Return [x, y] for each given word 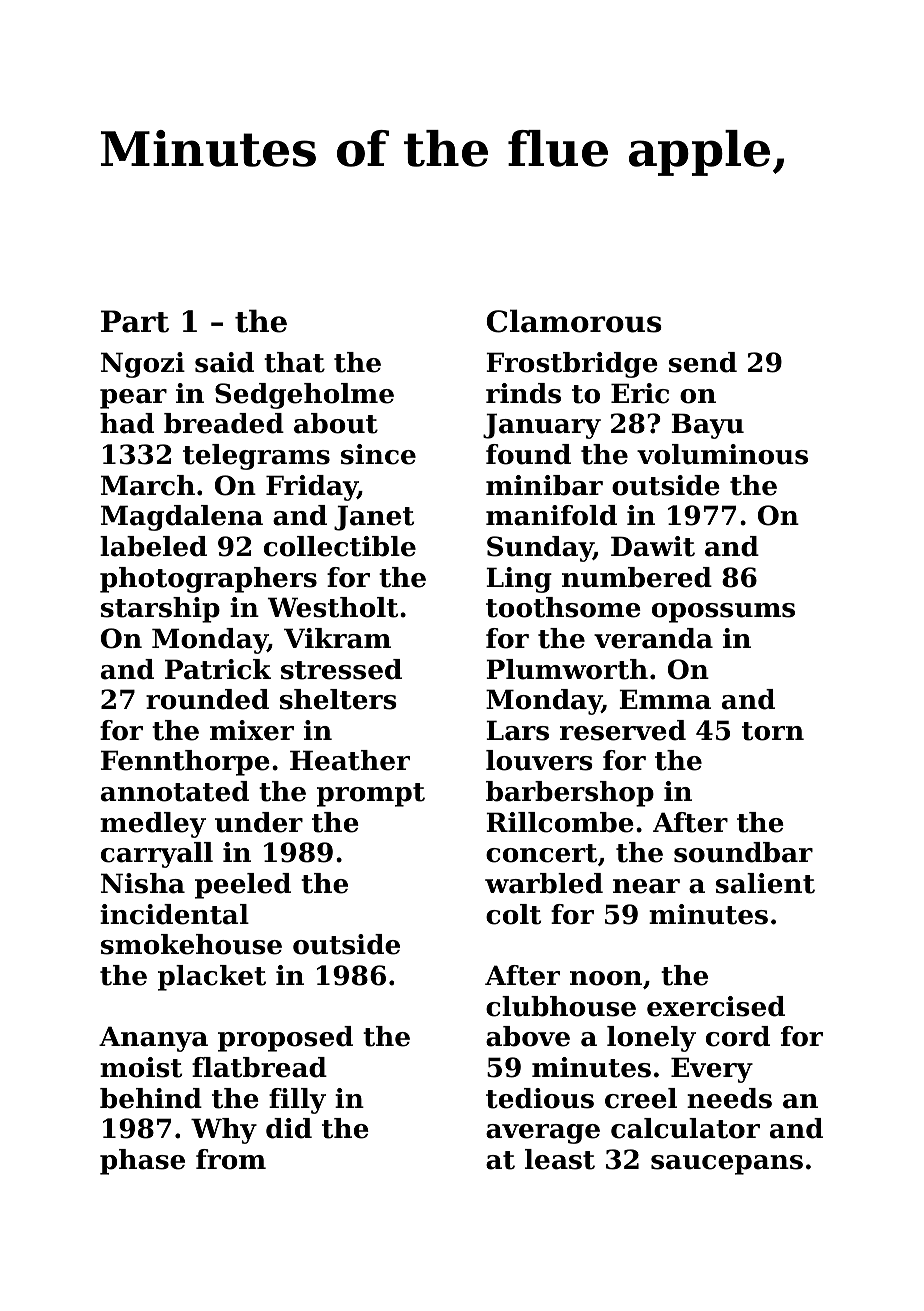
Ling [519, 580]
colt [513, 914]
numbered [637, 577]
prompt [371, 795]
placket [212, 978]
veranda [653, 638]
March [148, 485]
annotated [175, 791]
